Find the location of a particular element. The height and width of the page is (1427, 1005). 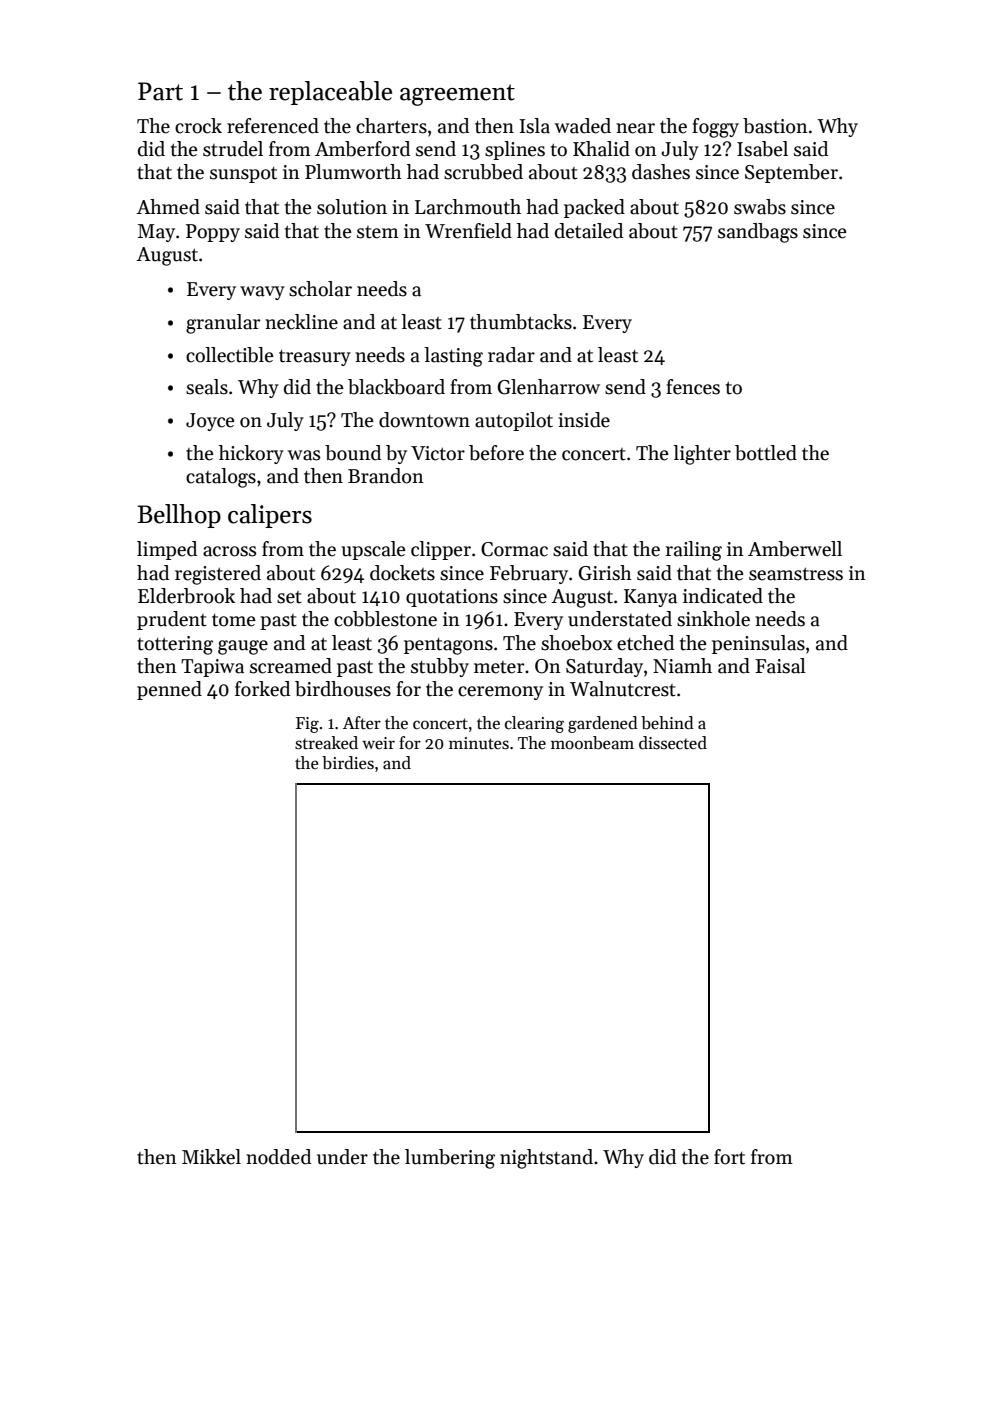

dissected is located at coordinates (673, 743).
